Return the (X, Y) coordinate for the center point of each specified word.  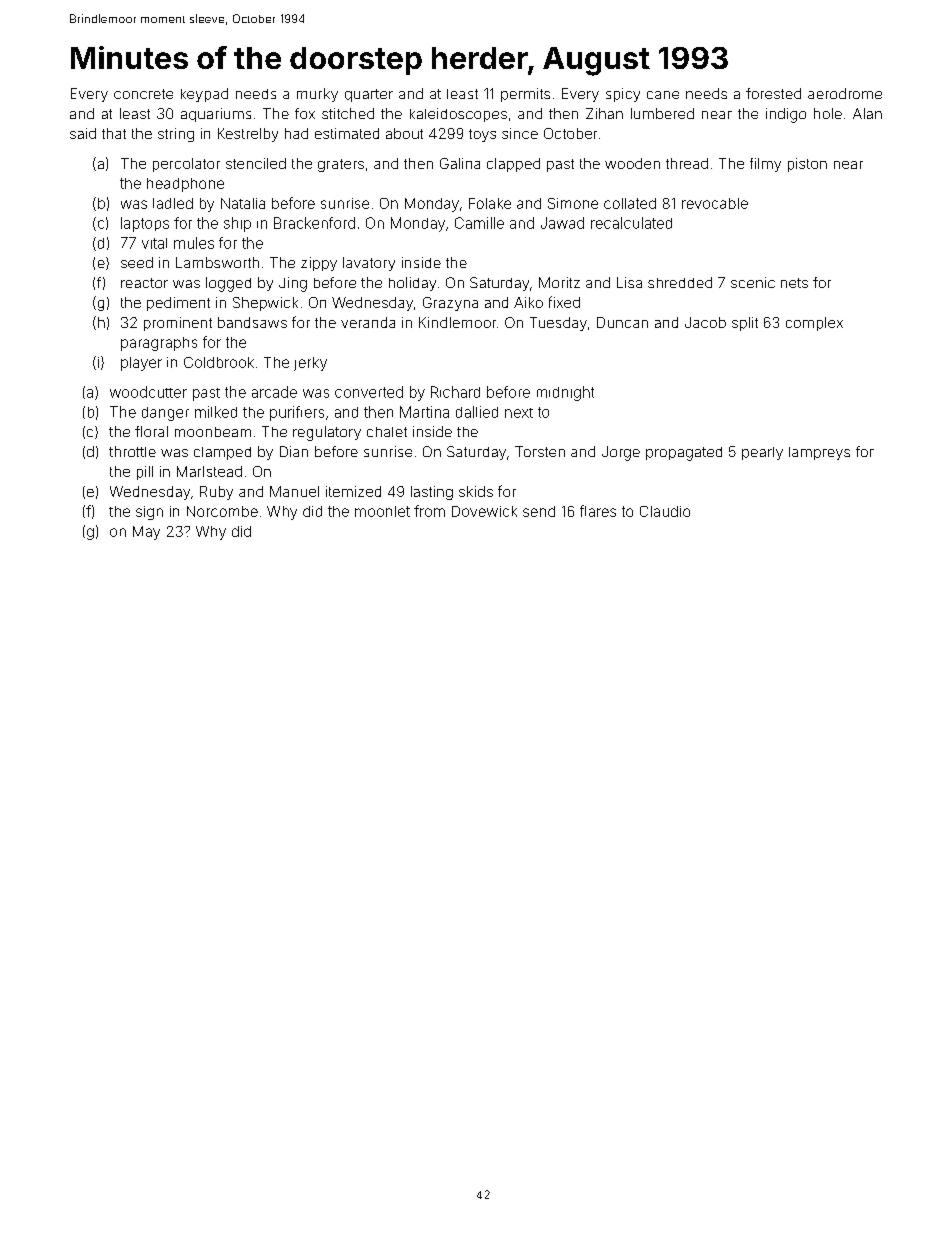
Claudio (665, 511)
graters (341, 165)
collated (630, 203)
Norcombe (222, 511)
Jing (293, 284)
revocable (715, 203)
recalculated (631, 223)
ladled (173, 203)
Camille (479, 223)
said (83, 133)
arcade (274, 392)
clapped (513, 165)
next (519, 413)
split (745, 324)
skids (476, 491)
